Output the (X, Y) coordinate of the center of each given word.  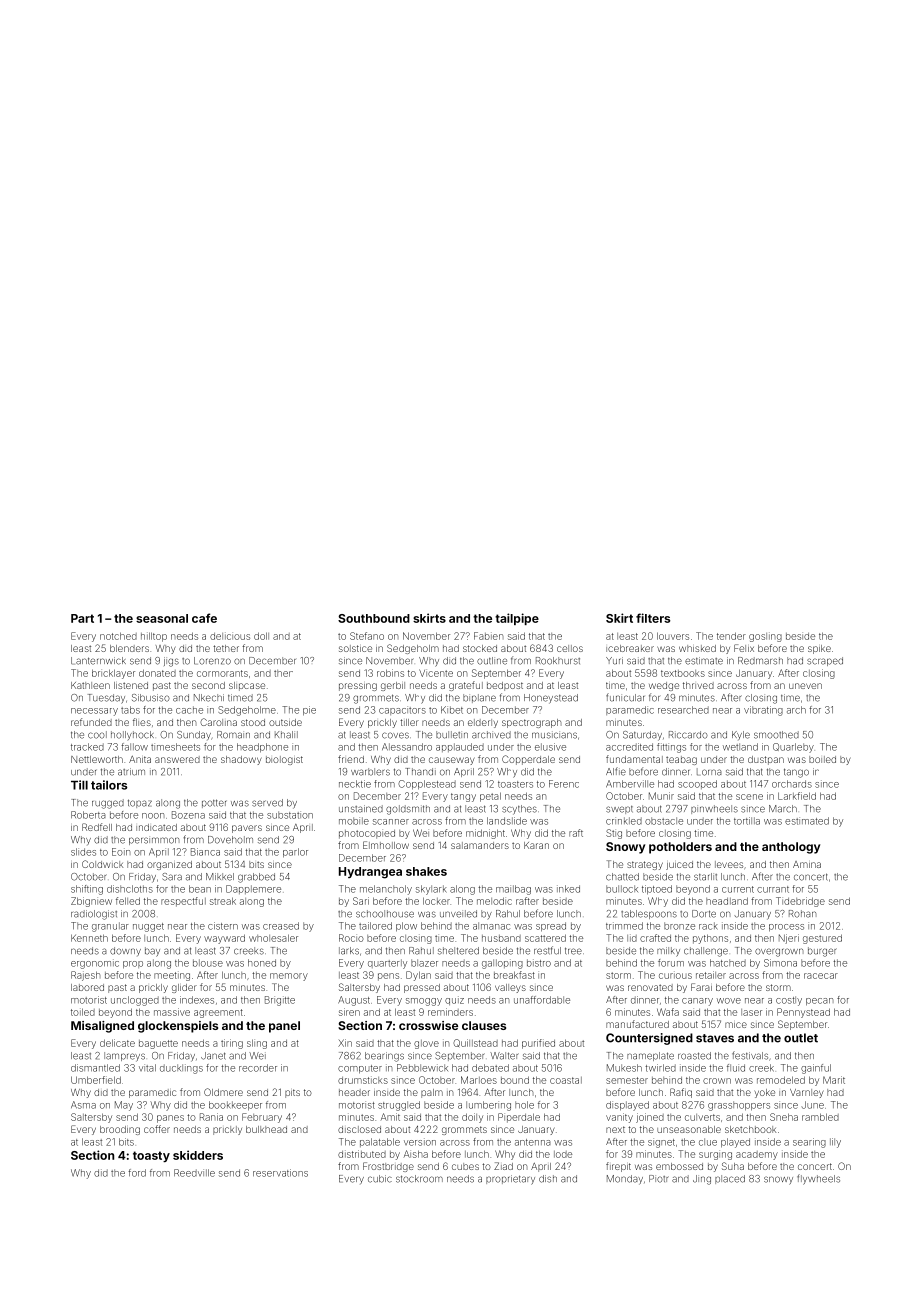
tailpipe (517, 619)
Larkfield (797, 796)
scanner (391, 822)
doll (261, 636)
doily (472, 1118)
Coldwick (102, 864)
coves (395, 735)
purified (538, 1044)
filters (653, 618)
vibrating (763, 711)
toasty (151, 1156)
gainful (816, 1069)
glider (184, 988)
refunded (91, 722)
